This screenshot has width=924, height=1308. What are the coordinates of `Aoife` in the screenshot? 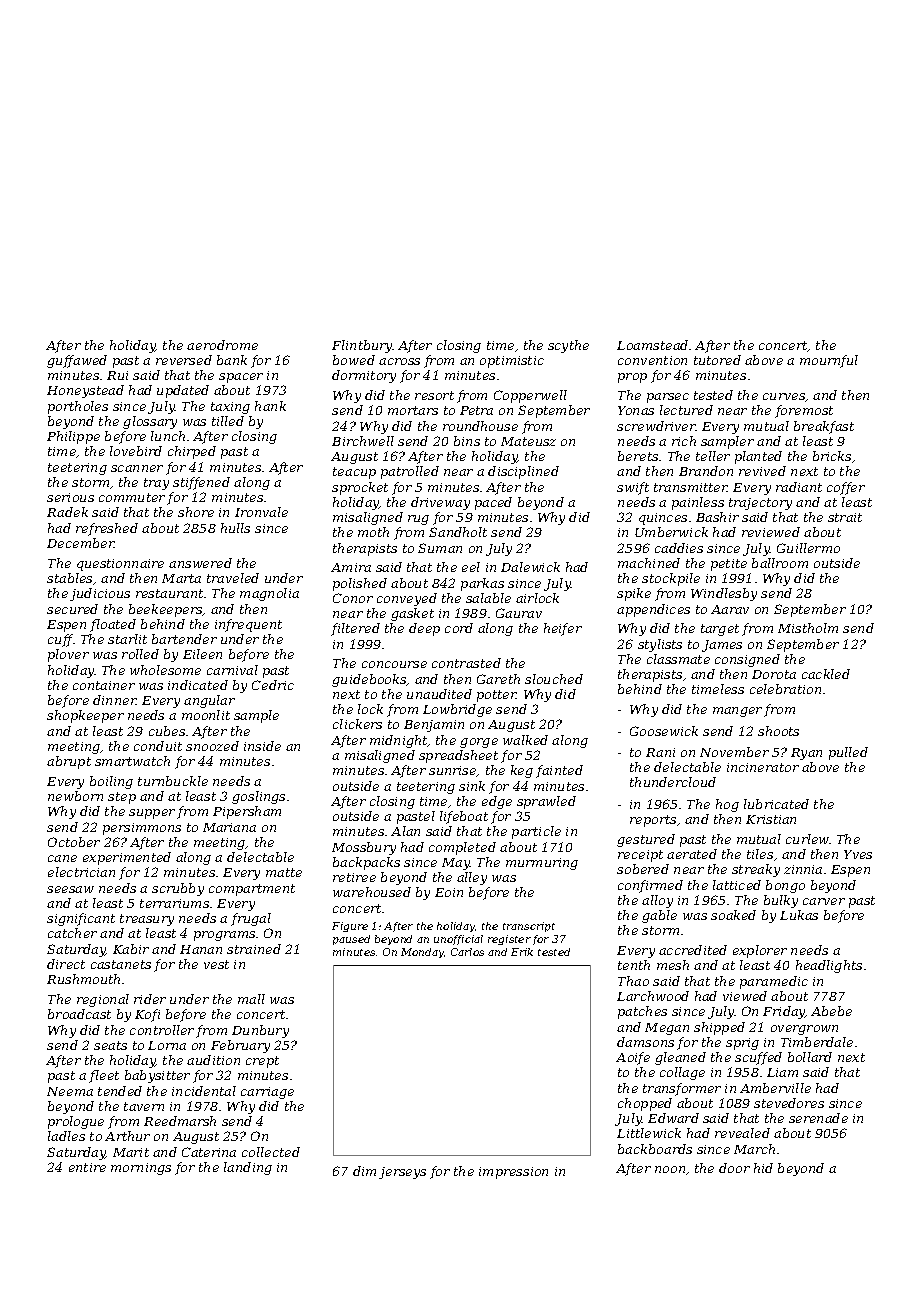 It's located at (633, 1058).
